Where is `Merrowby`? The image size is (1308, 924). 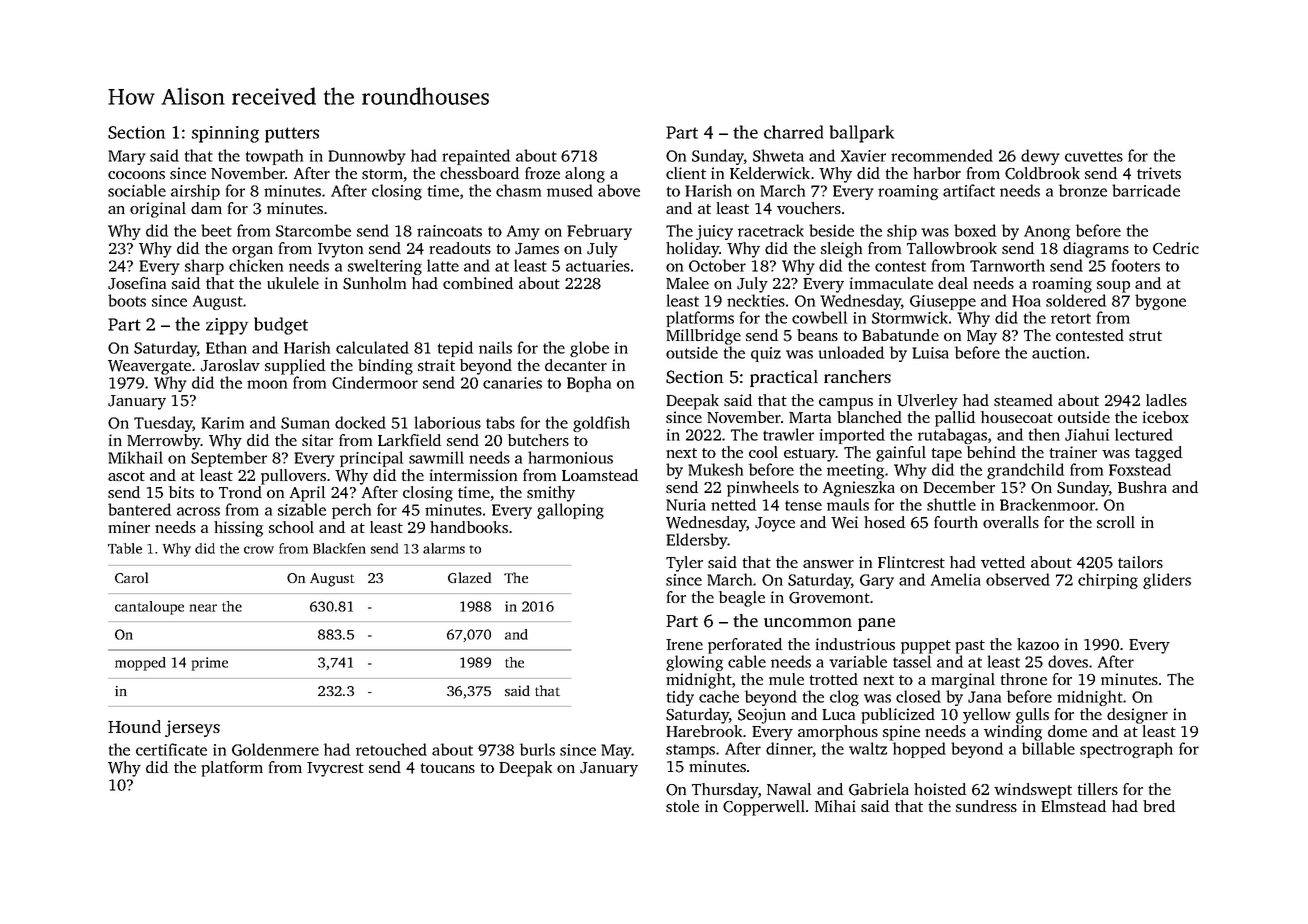 Merrowby is located at coordinates (164, 442).
